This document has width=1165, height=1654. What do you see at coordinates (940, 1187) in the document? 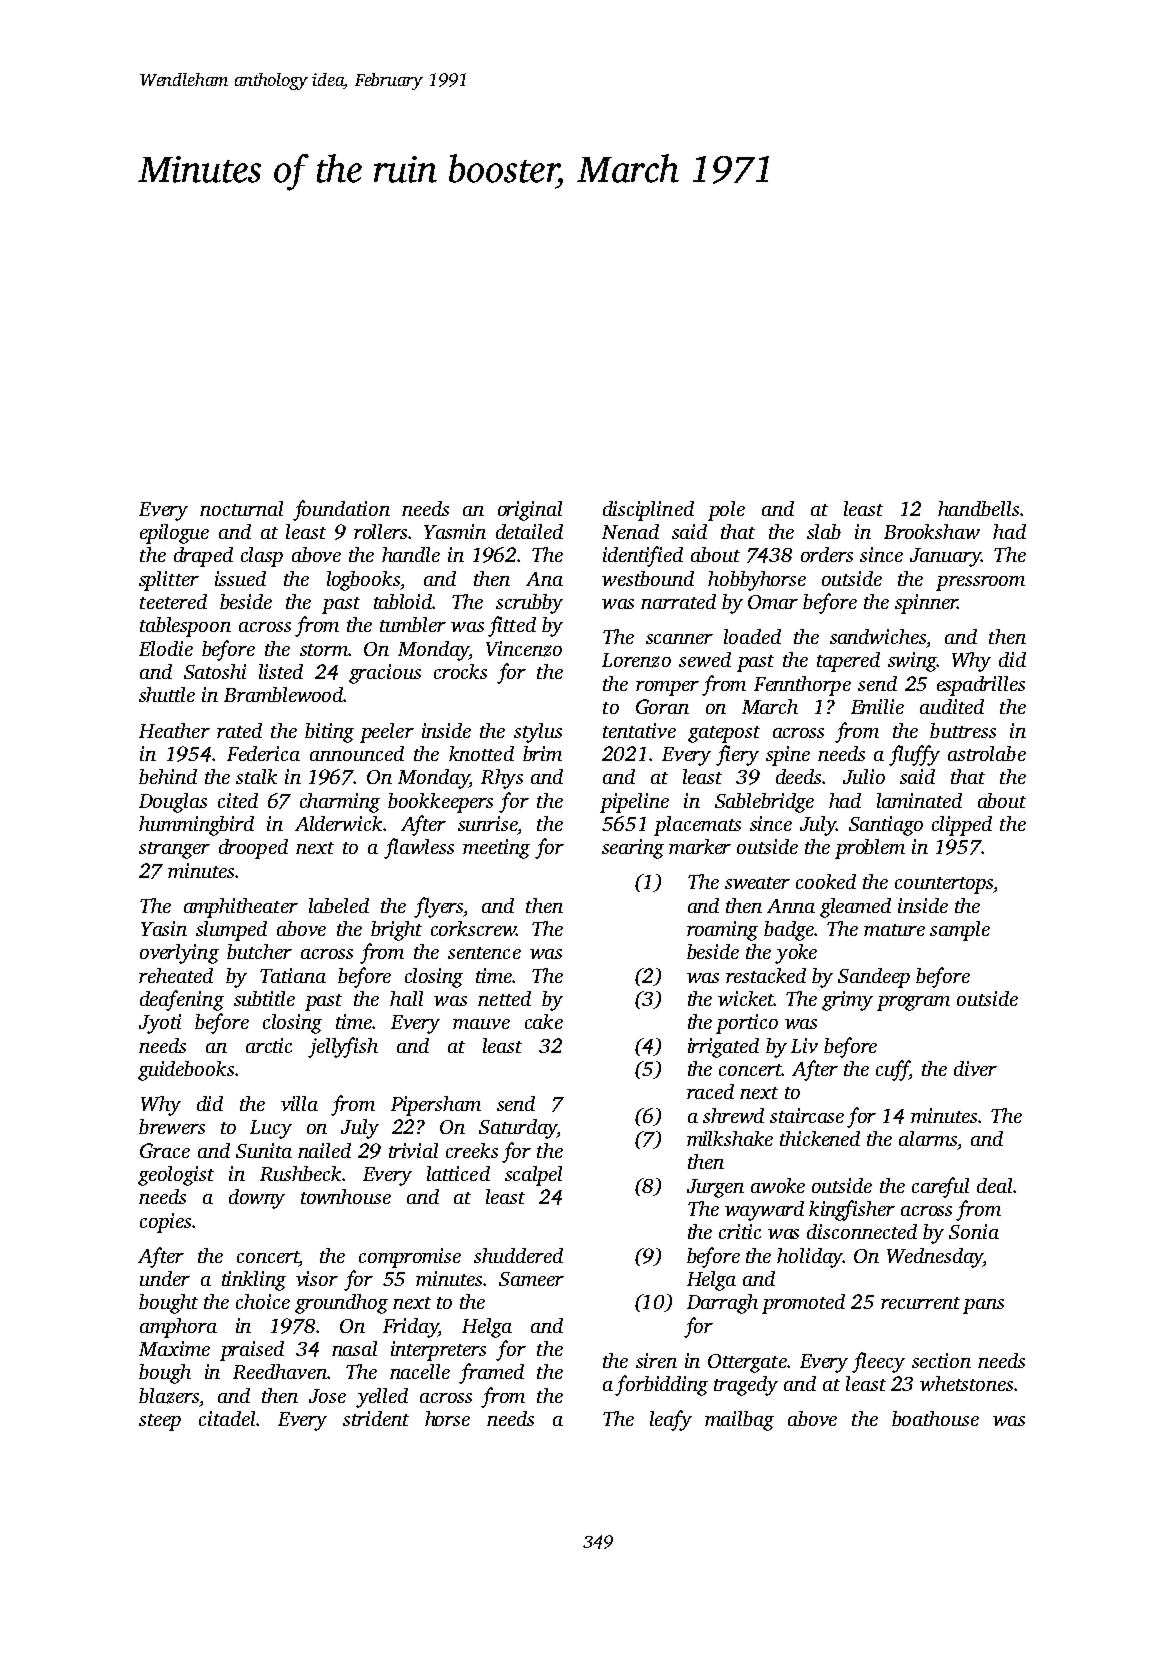
I see `careful` at bounding box center [940, 1187].
